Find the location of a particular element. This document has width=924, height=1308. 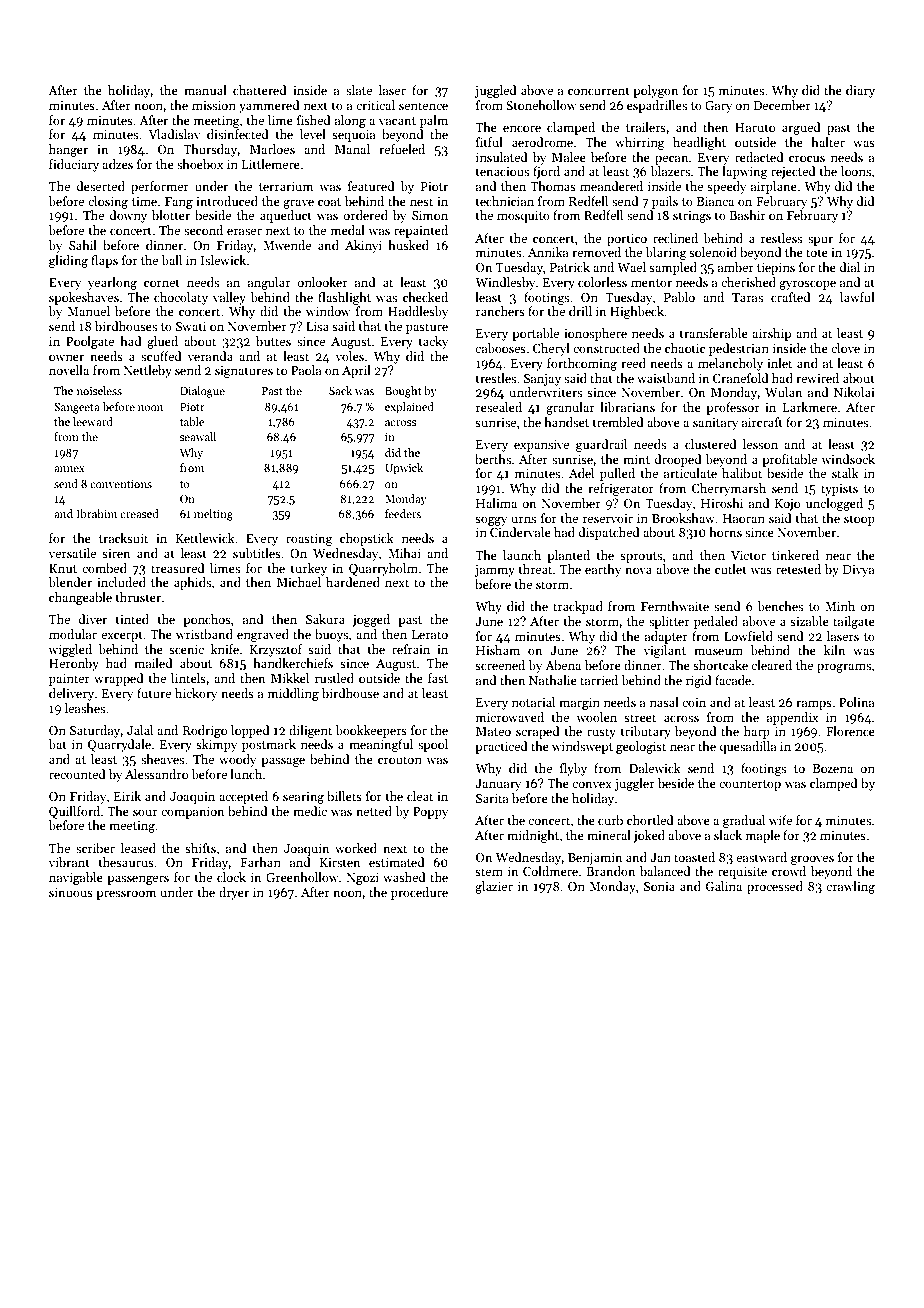

Akinyi is located at coordinates (363, 246).
